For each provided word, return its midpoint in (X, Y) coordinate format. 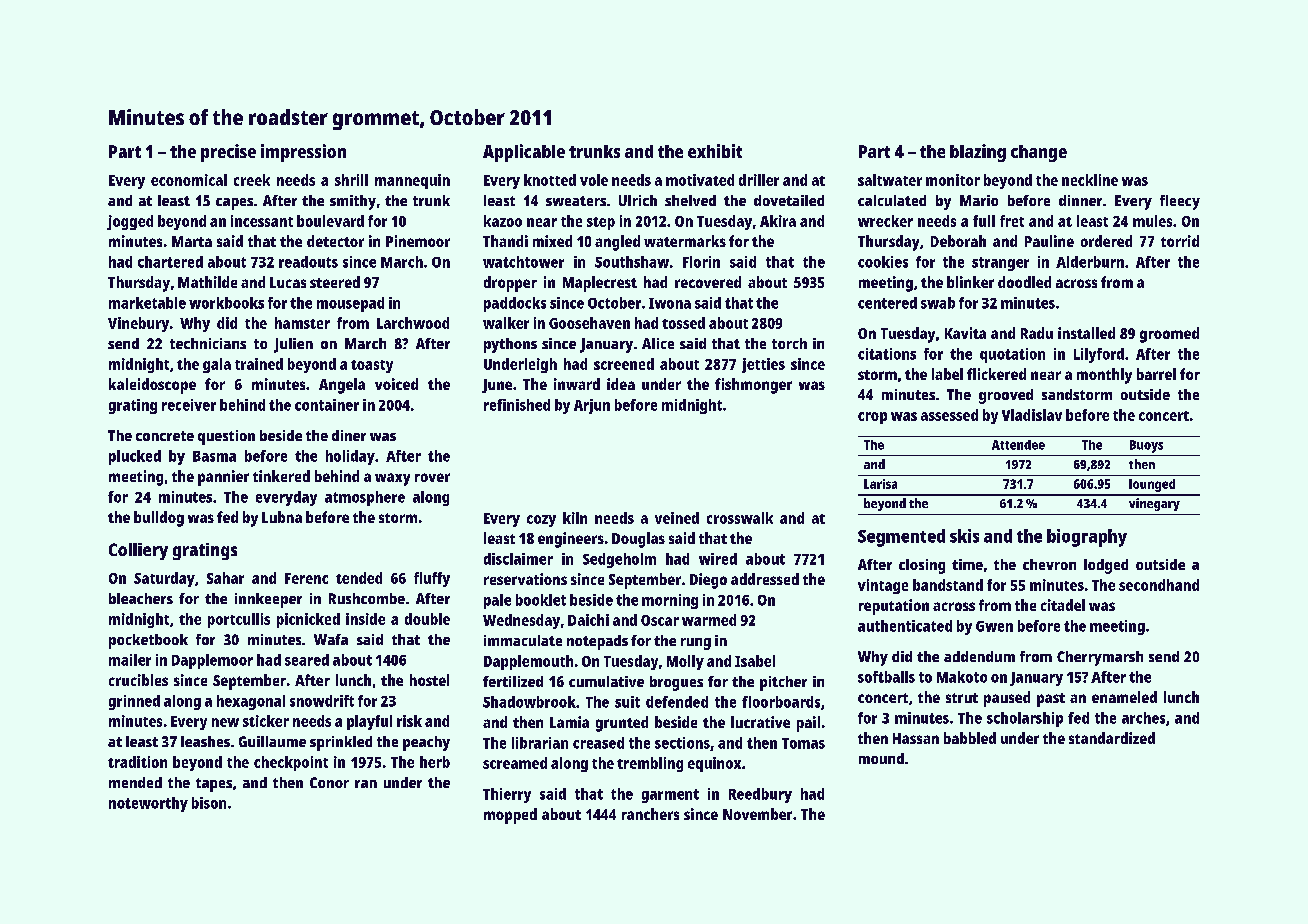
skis (964, 536)
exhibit (715, 151)
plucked (135, 457)
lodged (1106, 566)
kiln (575, 518)
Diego (708, 581)
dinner (1080, 200)
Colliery (138, 551)
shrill (351, 180)
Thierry (507, 795)
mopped (510, 816)
